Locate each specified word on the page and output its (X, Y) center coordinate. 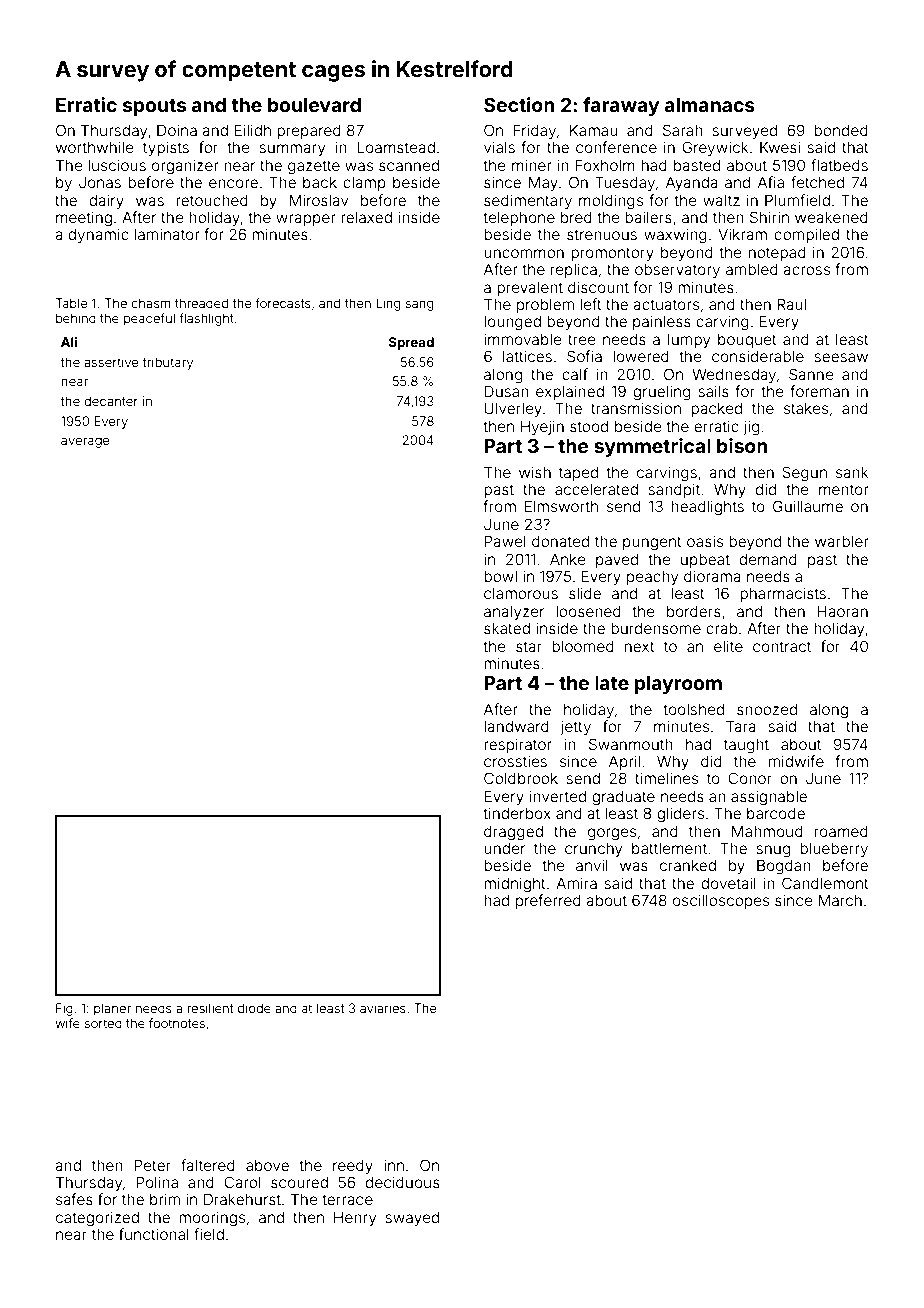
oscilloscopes (721, 901)
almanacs (710, 105)
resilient (210, 1008)
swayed (412, 1218)
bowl (500, 576)
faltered (208, 1165)
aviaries (383, 1008)
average (85, 442)
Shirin (769, 217)
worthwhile (94, 147)
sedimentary (528, 201)
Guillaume (808, 506)
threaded (201, 303)
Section (519, 104)
